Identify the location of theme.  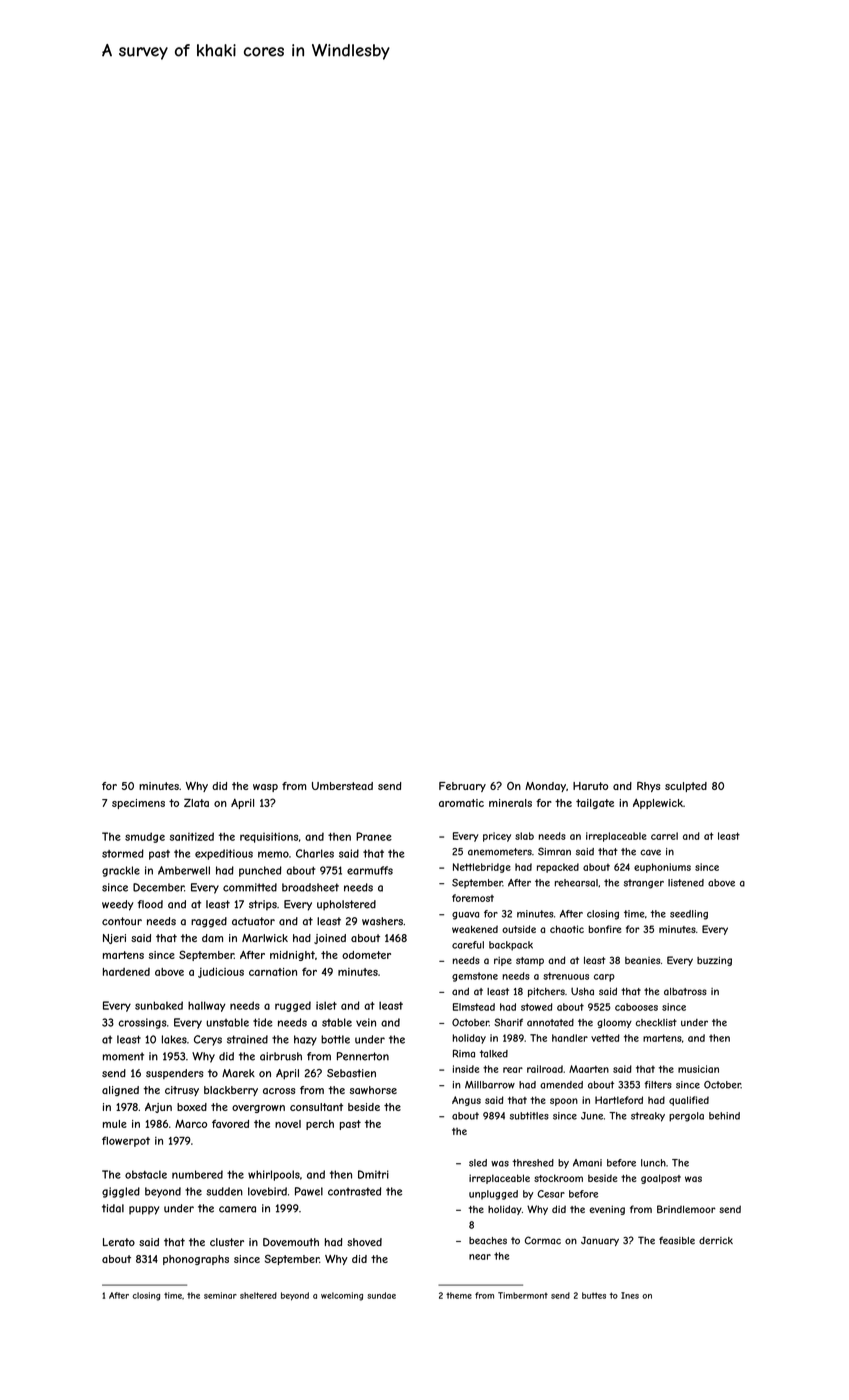
(459, 1295).
